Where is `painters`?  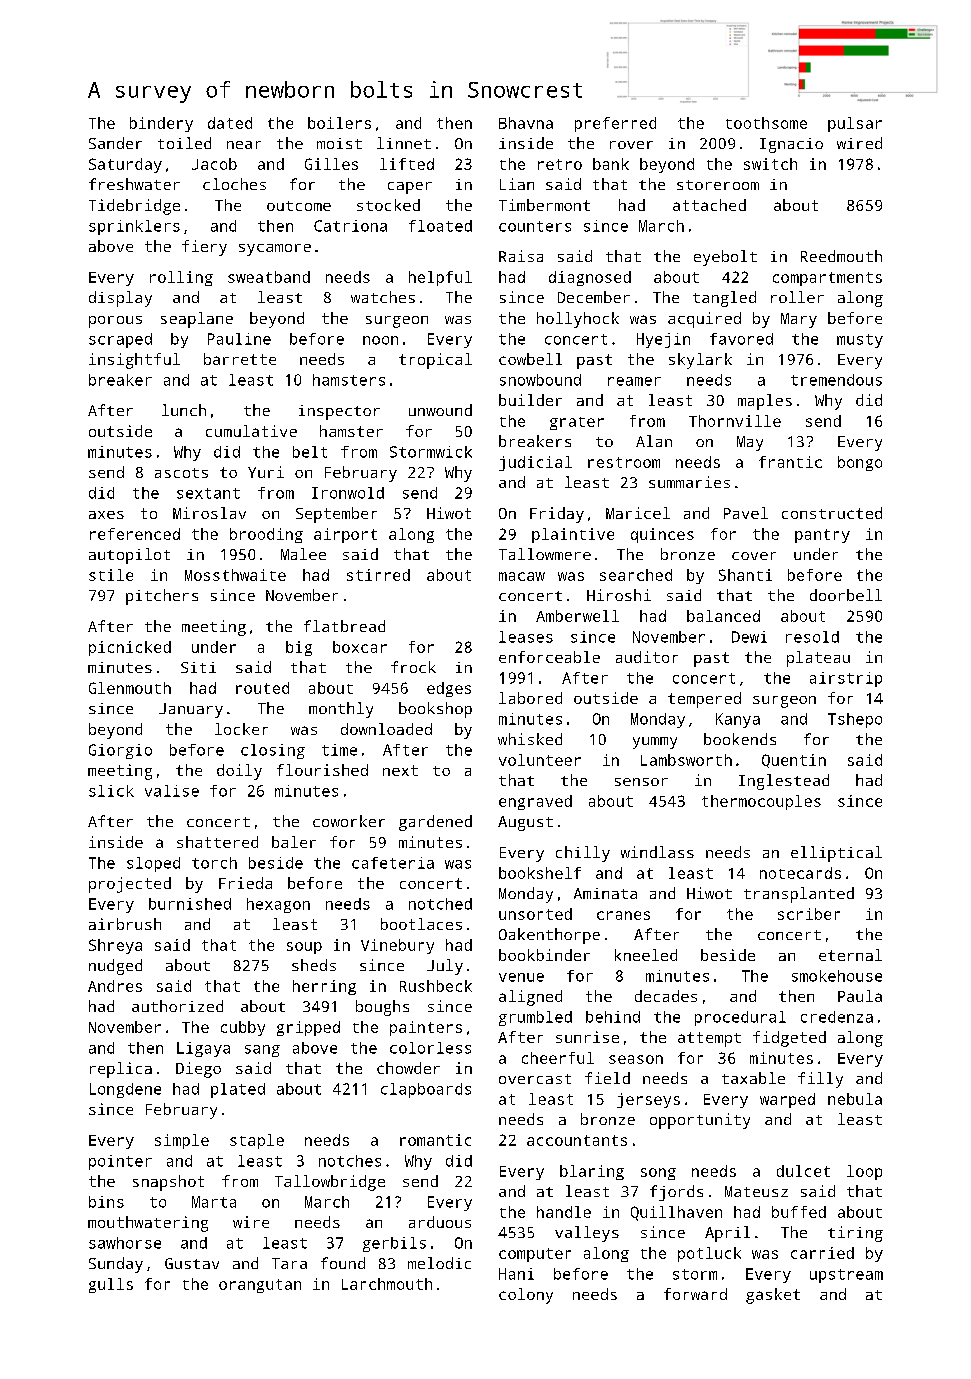
painters is located at coordinates (426, 1028).
